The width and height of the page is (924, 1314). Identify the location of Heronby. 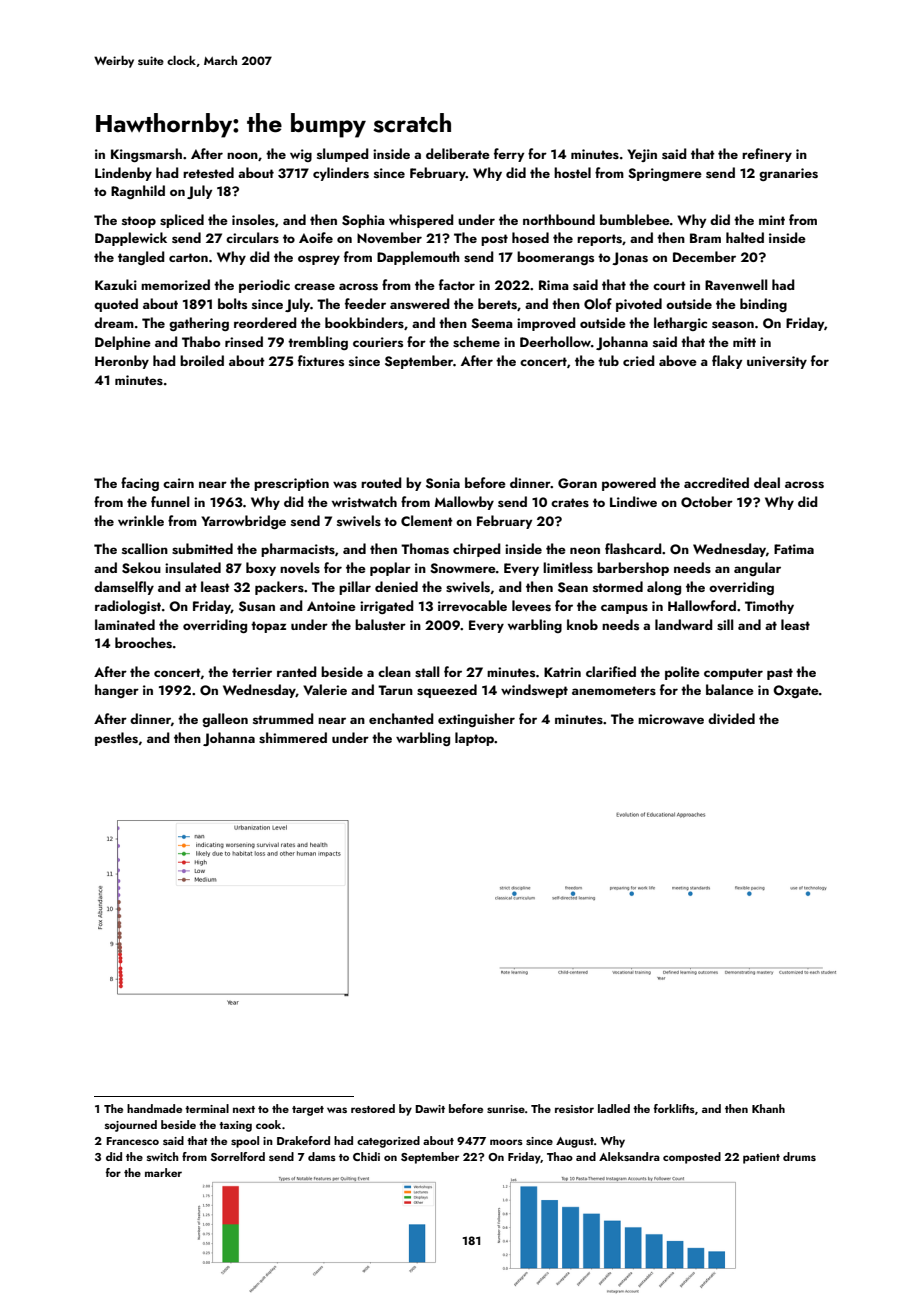
(122, 362).
